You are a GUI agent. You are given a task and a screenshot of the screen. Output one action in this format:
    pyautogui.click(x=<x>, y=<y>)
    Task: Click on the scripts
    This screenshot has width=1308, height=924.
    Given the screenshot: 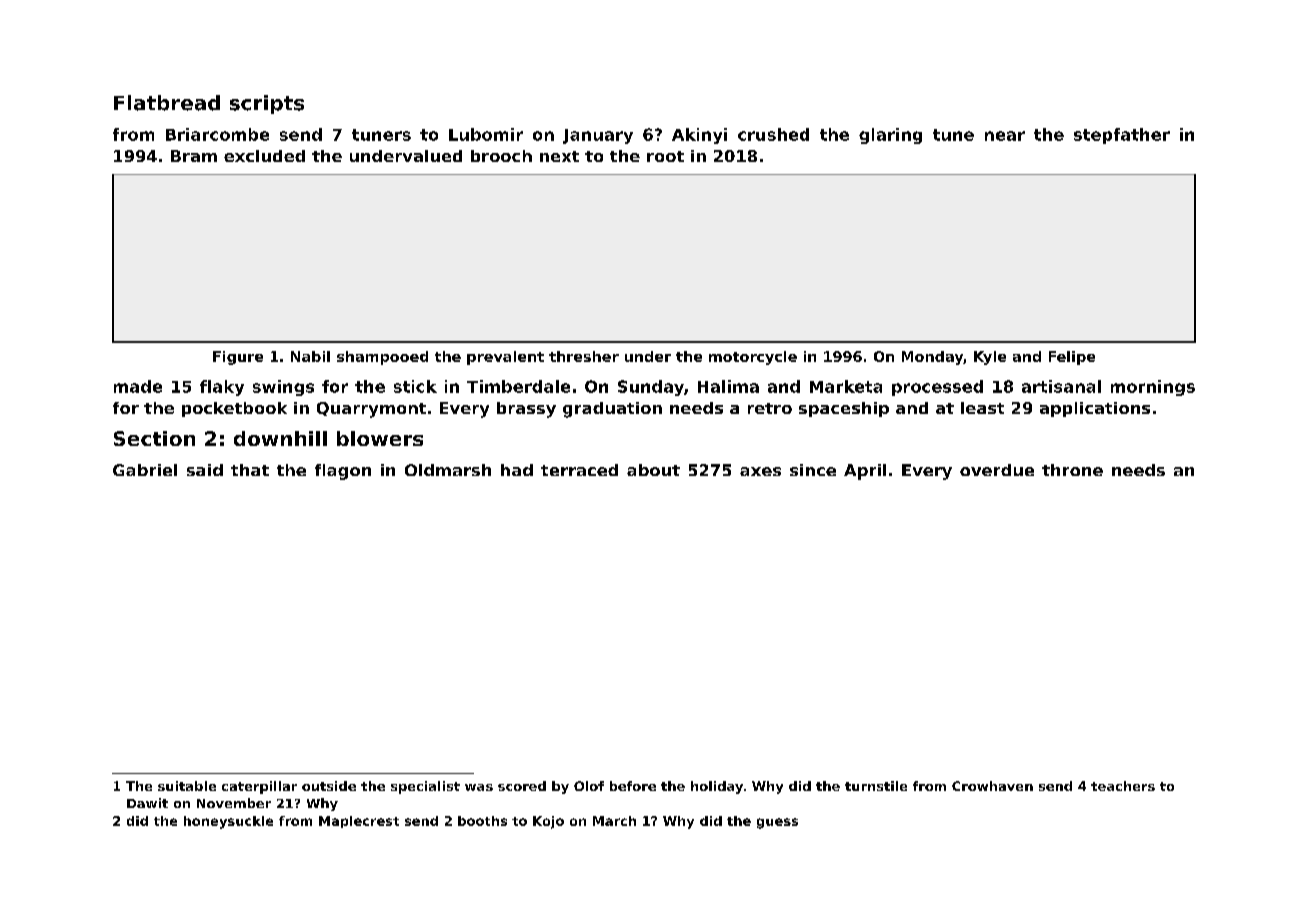 What is the action you would take?
    pyautogui.click(x=267, y=104)
